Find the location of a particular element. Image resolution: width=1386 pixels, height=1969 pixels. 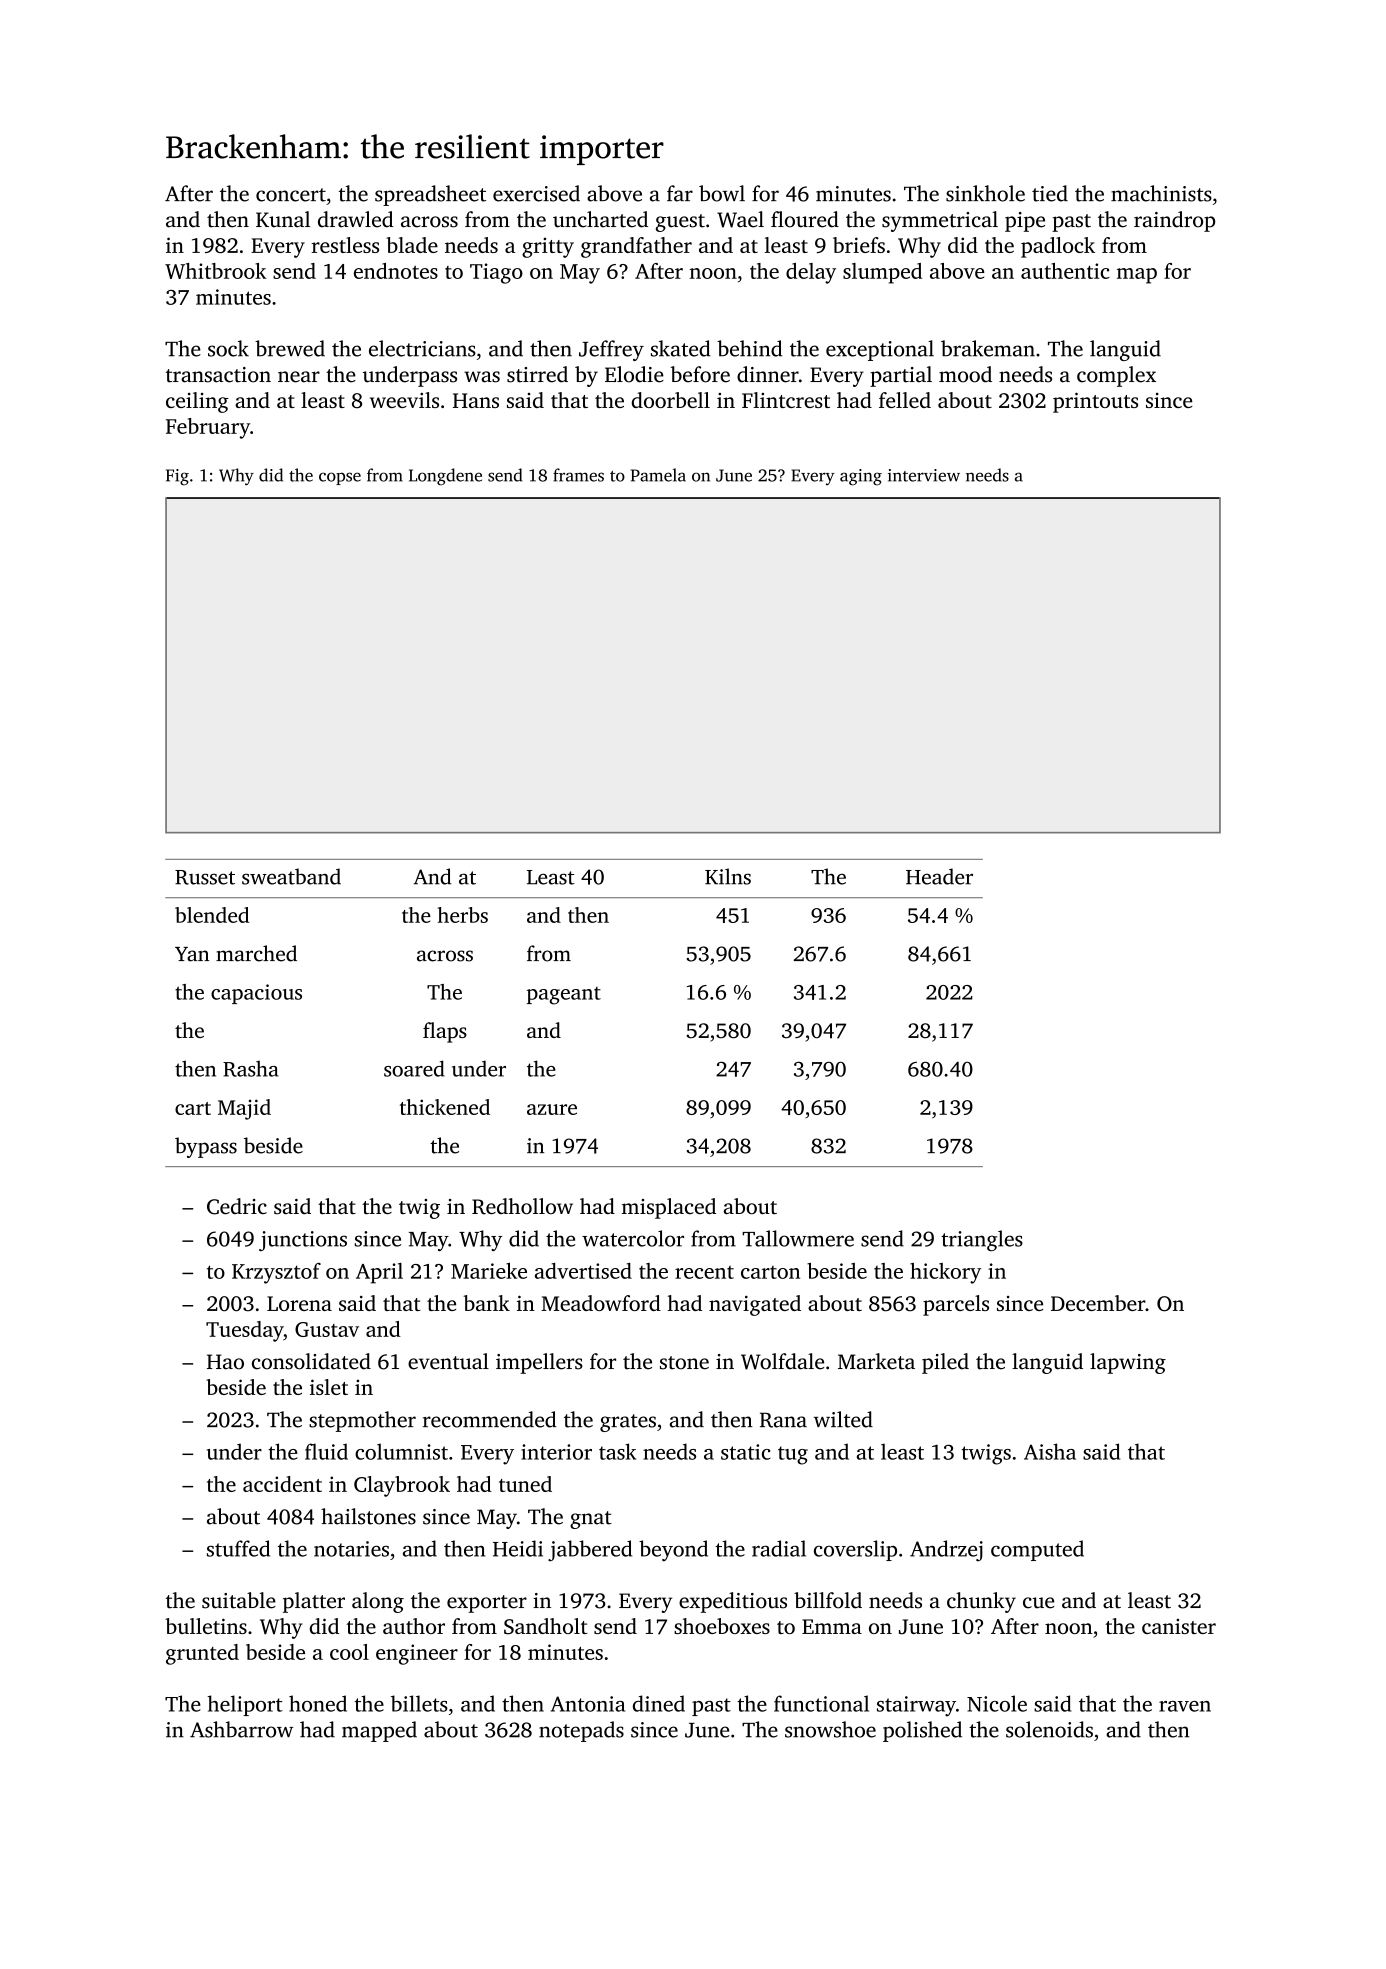

complex is located at coordinates (1116, 376).
